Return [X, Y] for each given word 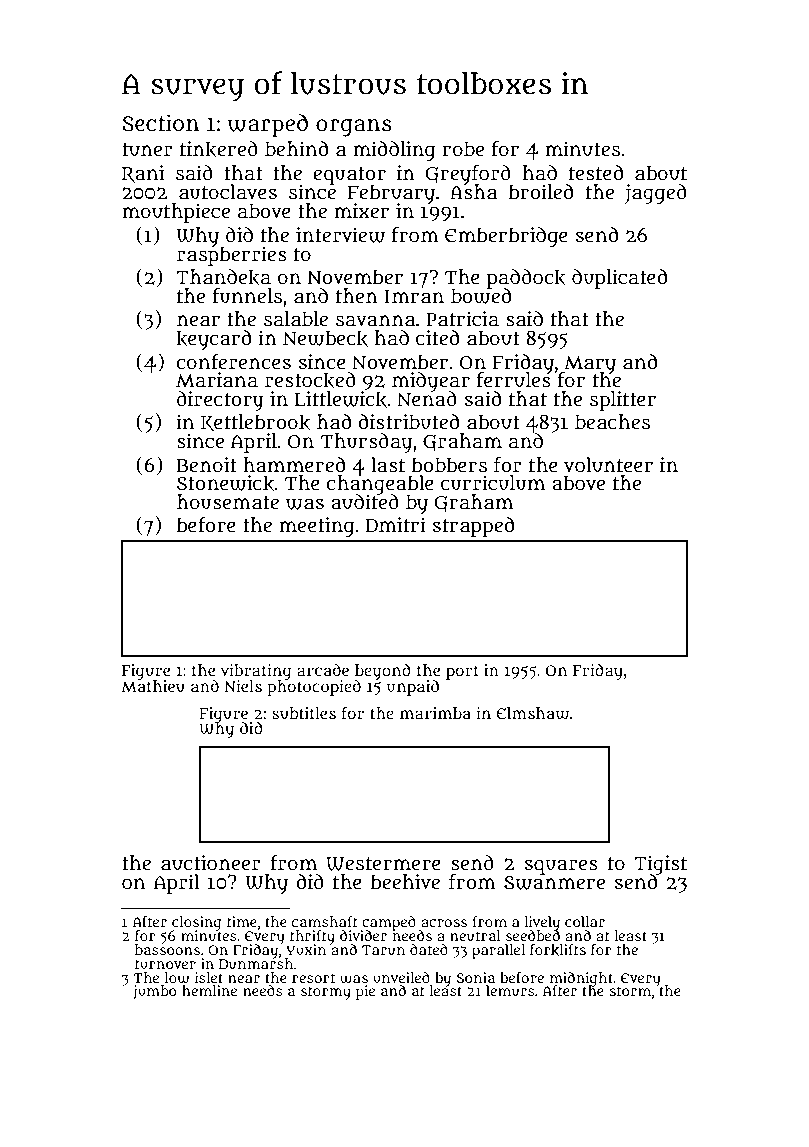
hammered [294, 465]
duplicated [619, 279]
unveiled [401, 977]
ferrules [514, 380]
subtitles [304, 713]
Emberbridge [506, 237]
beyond [383, 672]
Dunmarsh [256, 963]
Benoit [207, 465]
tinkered [219, 149]
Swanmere [554, 883]
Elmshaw [532, 713]
